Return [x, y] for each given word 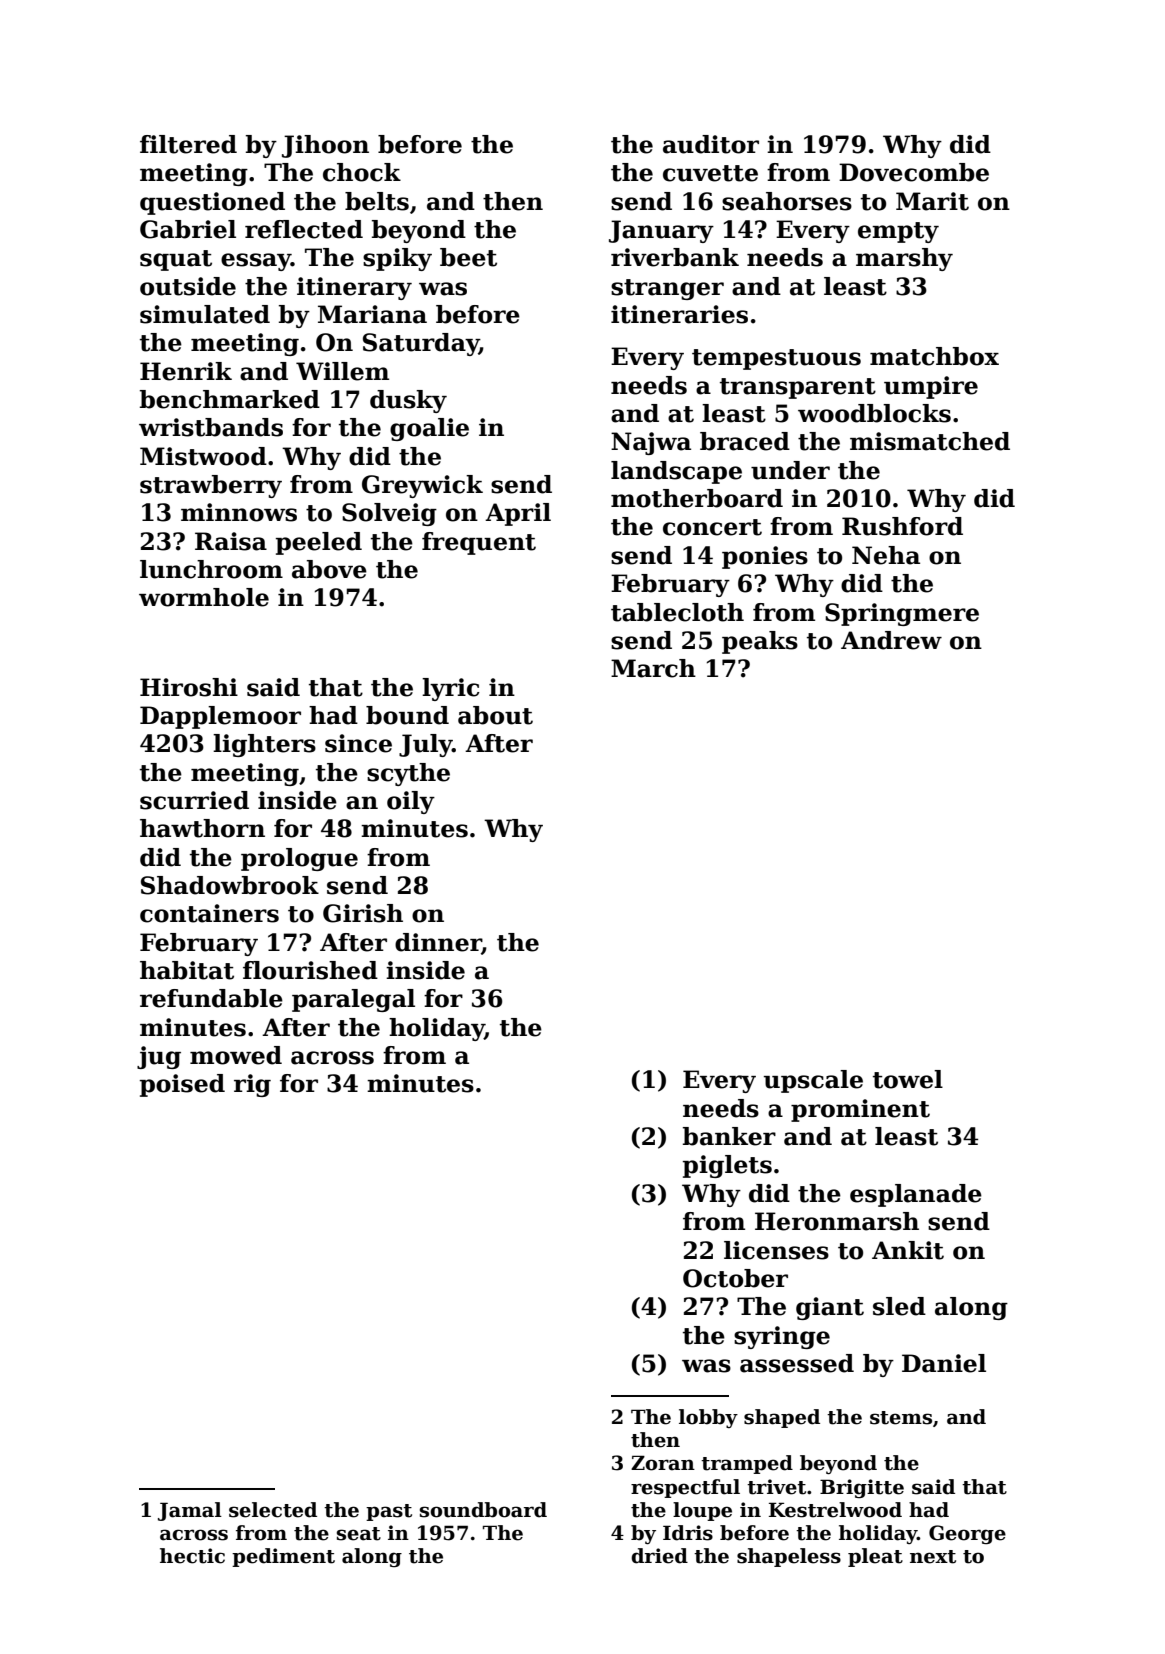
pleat [875, 1557]
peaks [760, 642]
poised [182, 1085]
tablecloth [677, 612]
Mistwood [203, 456]
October [735, 1278]
